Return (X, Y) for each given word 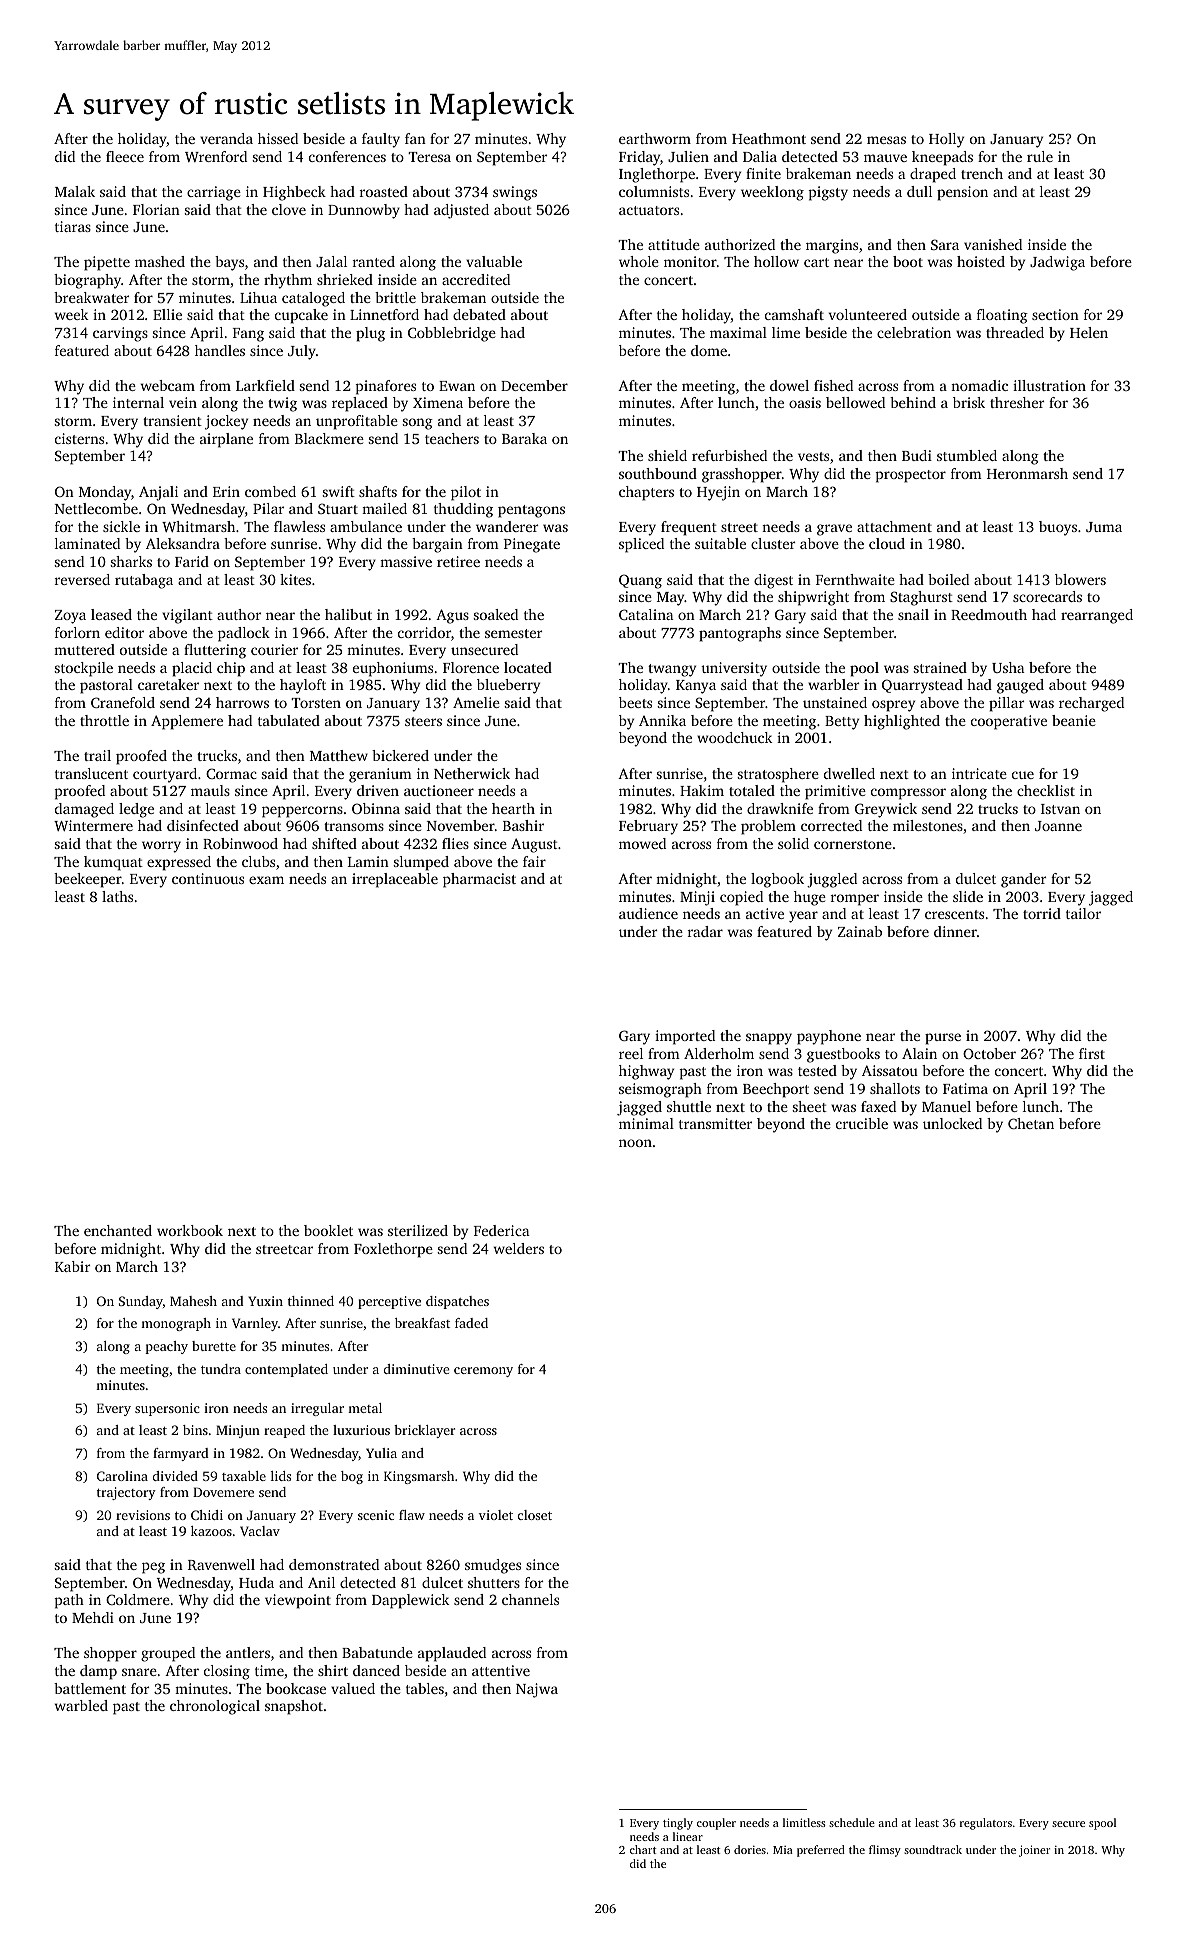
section (1055, 314)
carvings (120, 334)
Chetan (1031, 1123)
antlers (248, 1652)
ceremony (483, 1372)
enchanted (118, 1230)
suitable (720, 543)
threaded (1015, 332)
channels (530, 1599)
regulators (986, 1824)
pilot (466, 493)
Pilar (268, 508)
